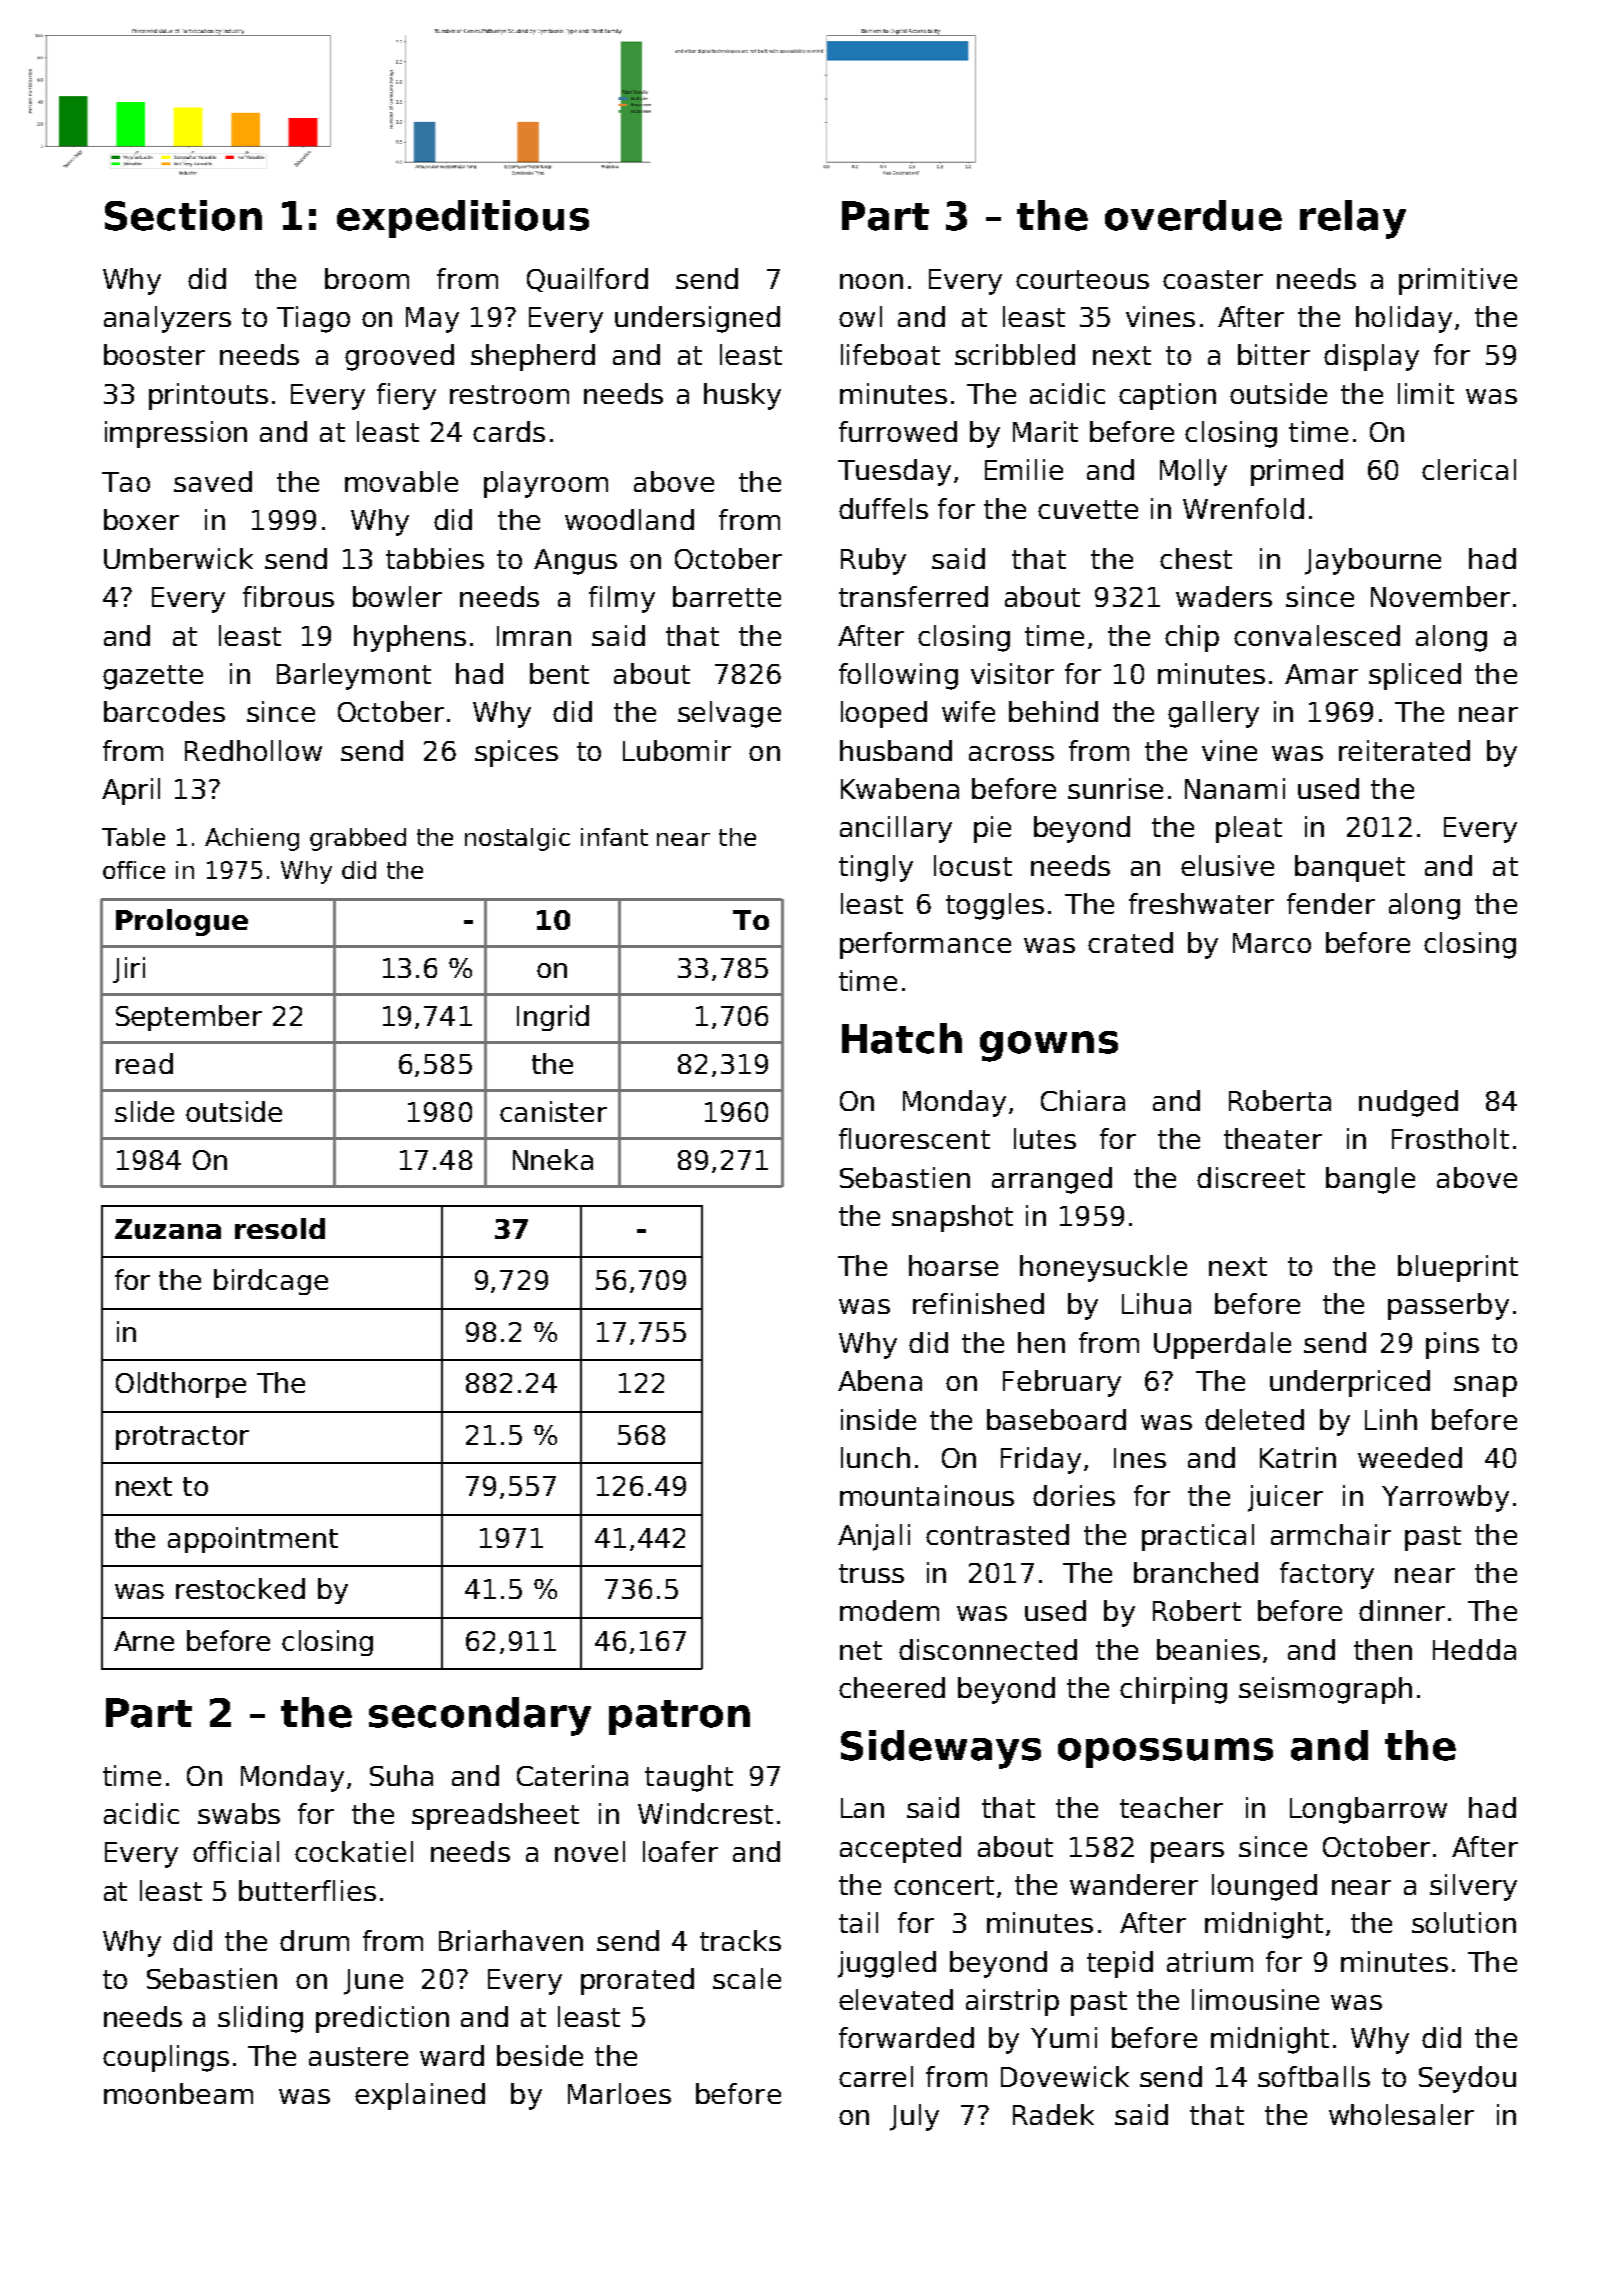  I want to click on spices, so click(516, 753).
